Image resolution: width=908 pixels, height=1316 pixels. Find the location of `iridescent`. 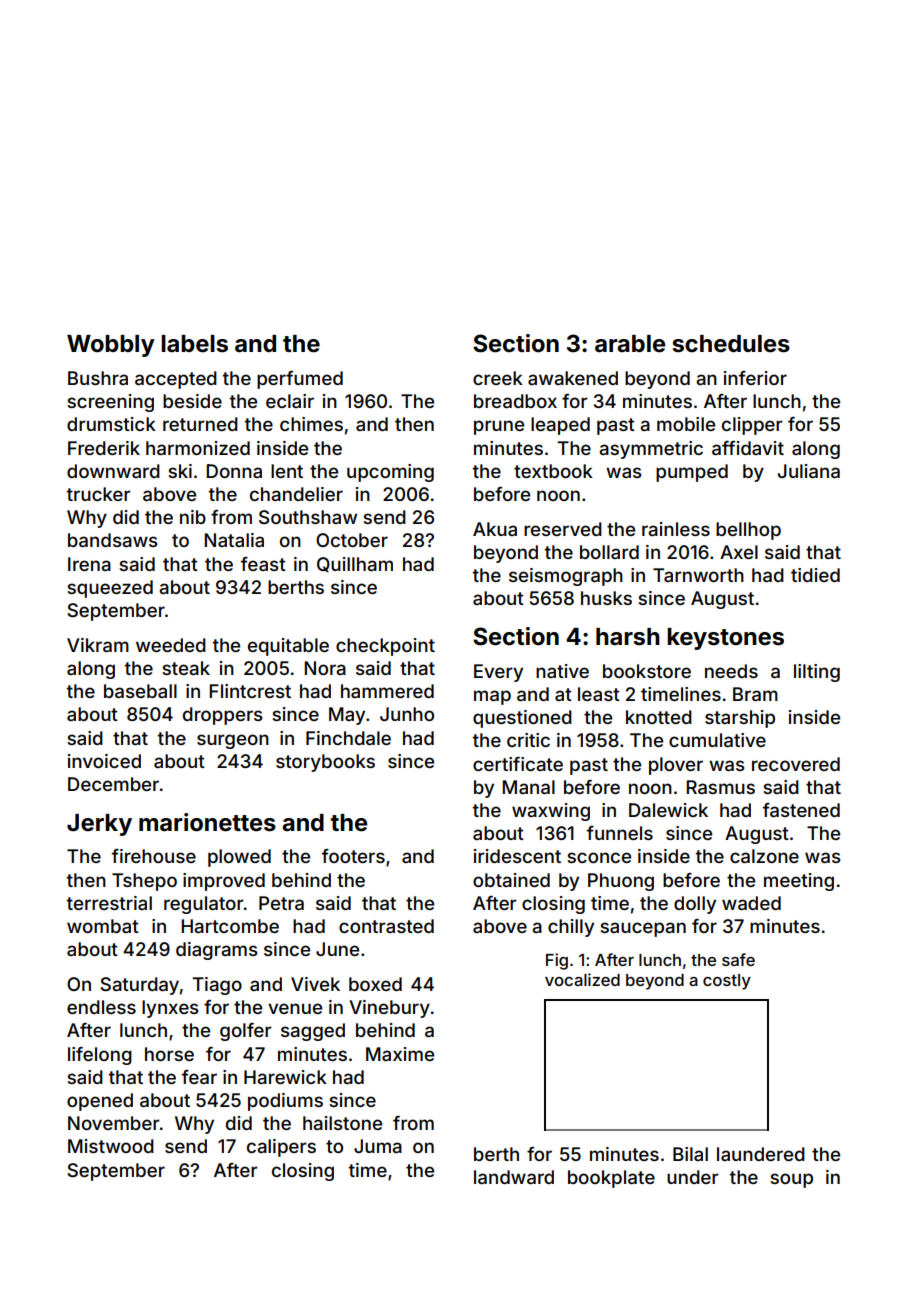

iridescent is located at coordinates (517, 856).
